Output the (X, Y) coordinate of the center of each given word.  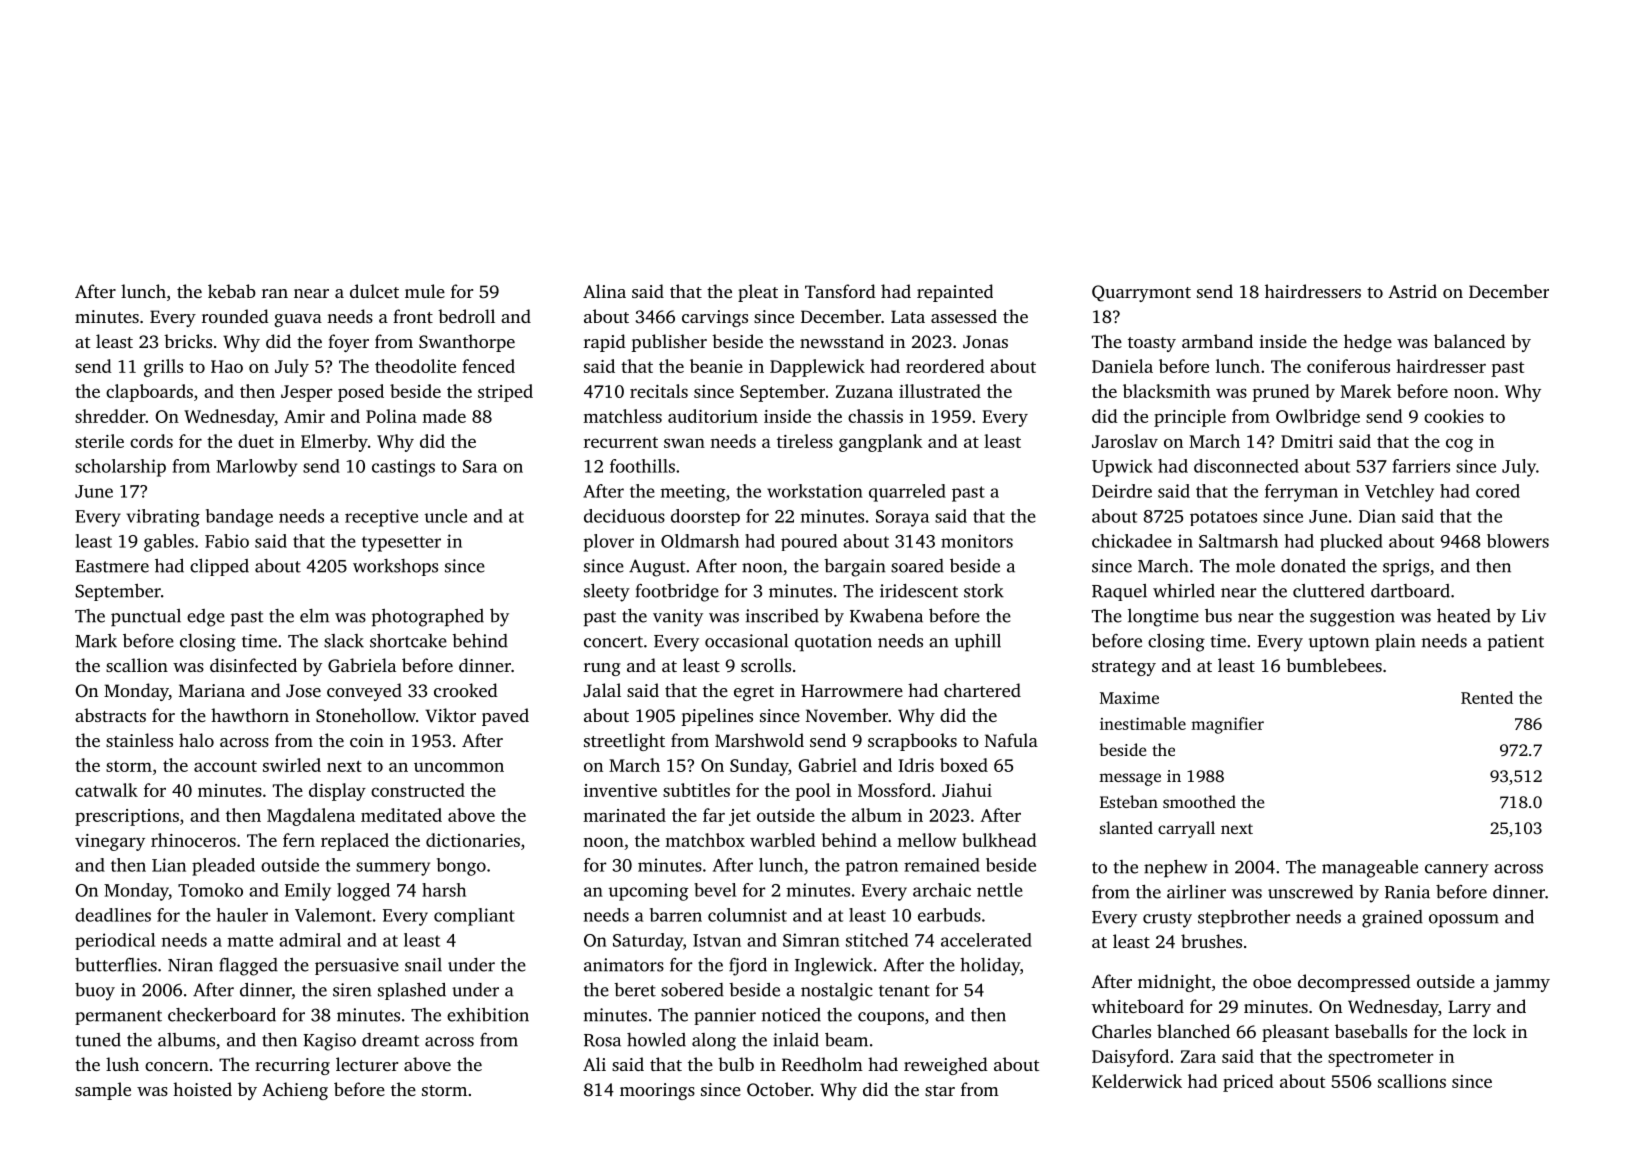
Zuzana (864, 391)
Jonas (985, 342)
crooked (466, 690)
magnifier (1227, 725)
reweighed (946, 1066)
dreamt (391, 1040)
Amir (304, 416)
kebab (232, 291)
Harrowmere (852, 690)
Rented (1487, 697)
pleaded (223, 867)
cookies (1454, 416)
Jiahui (967, 790)
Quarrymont (1141, 293)
